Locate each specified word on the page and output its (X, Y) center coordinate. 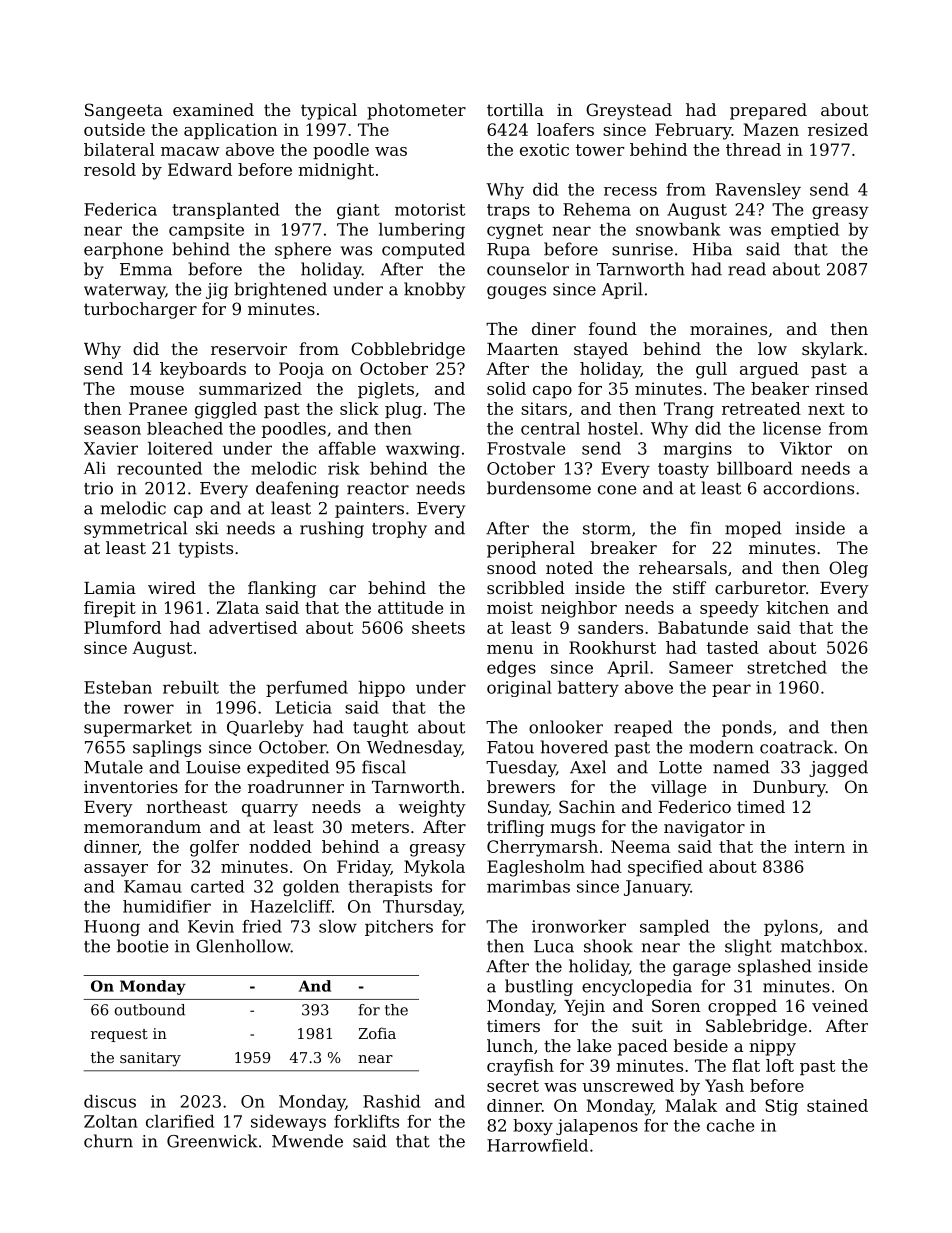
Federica (120, 209)
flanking (282, 589)
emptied (805, 231)
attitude (410, 607)
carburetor (760, 587)
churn (108, 1141)
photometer (416, 111)
